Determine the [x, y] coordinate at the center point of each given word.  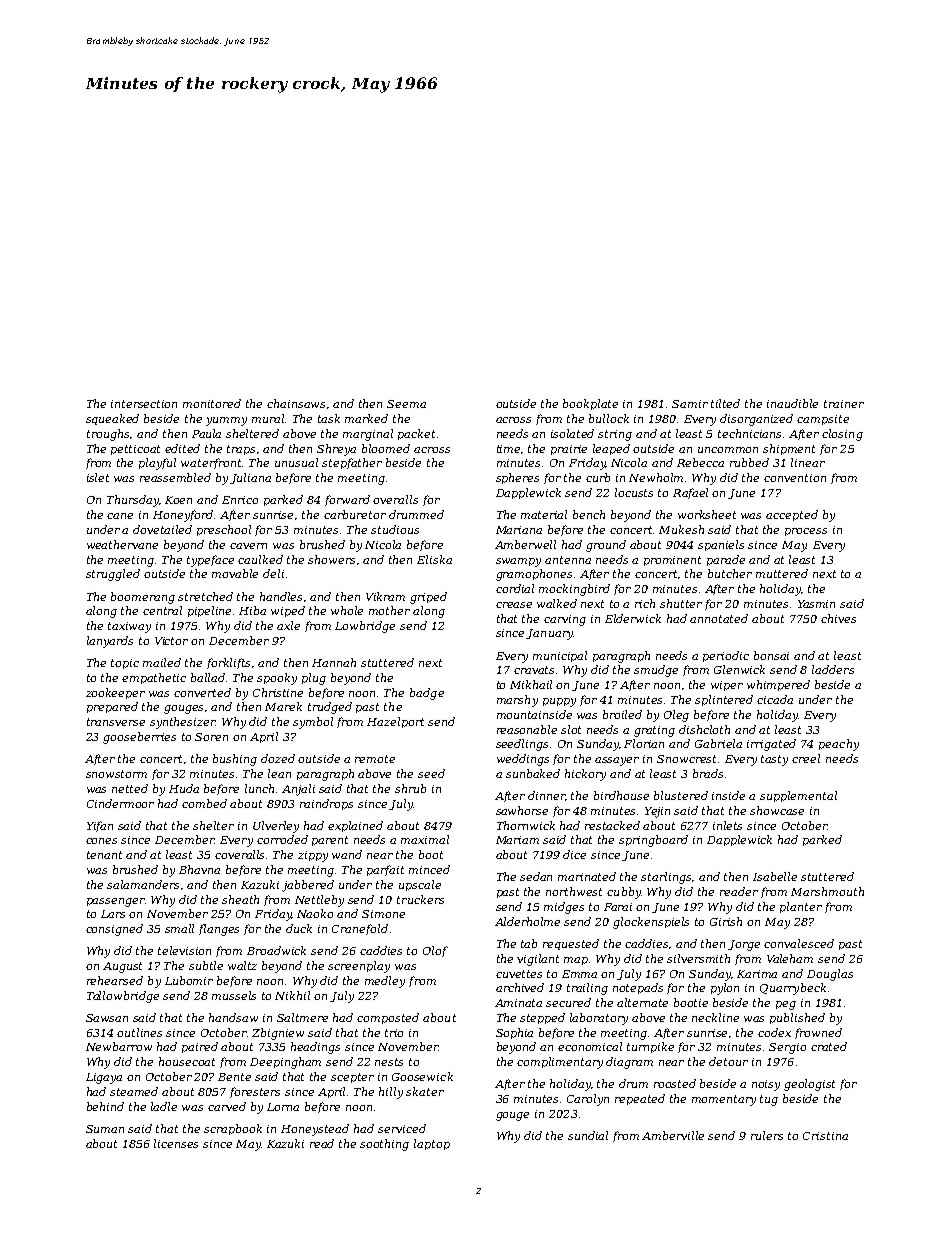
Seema [406, 404]
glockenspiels [651, 923]
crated [829, 1046]
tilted [725, 403]
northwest [574, 891]
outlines [139, 1032]
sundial [588, 1135]
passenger [116, 902]
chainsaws [296, 403]
